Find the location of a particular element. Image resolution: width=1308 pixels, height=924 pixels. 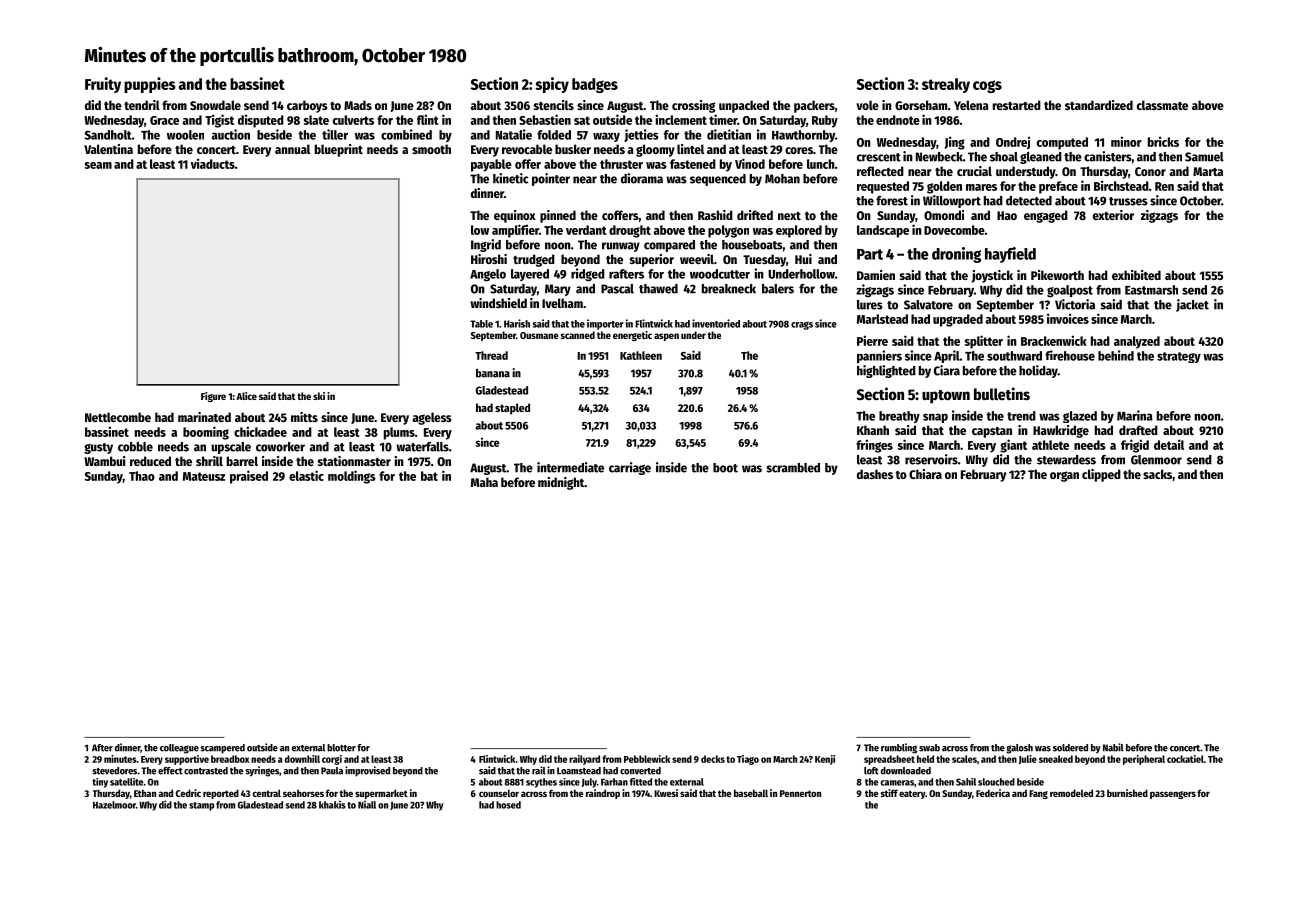

viaducts is located at coordinates (213, 163).
